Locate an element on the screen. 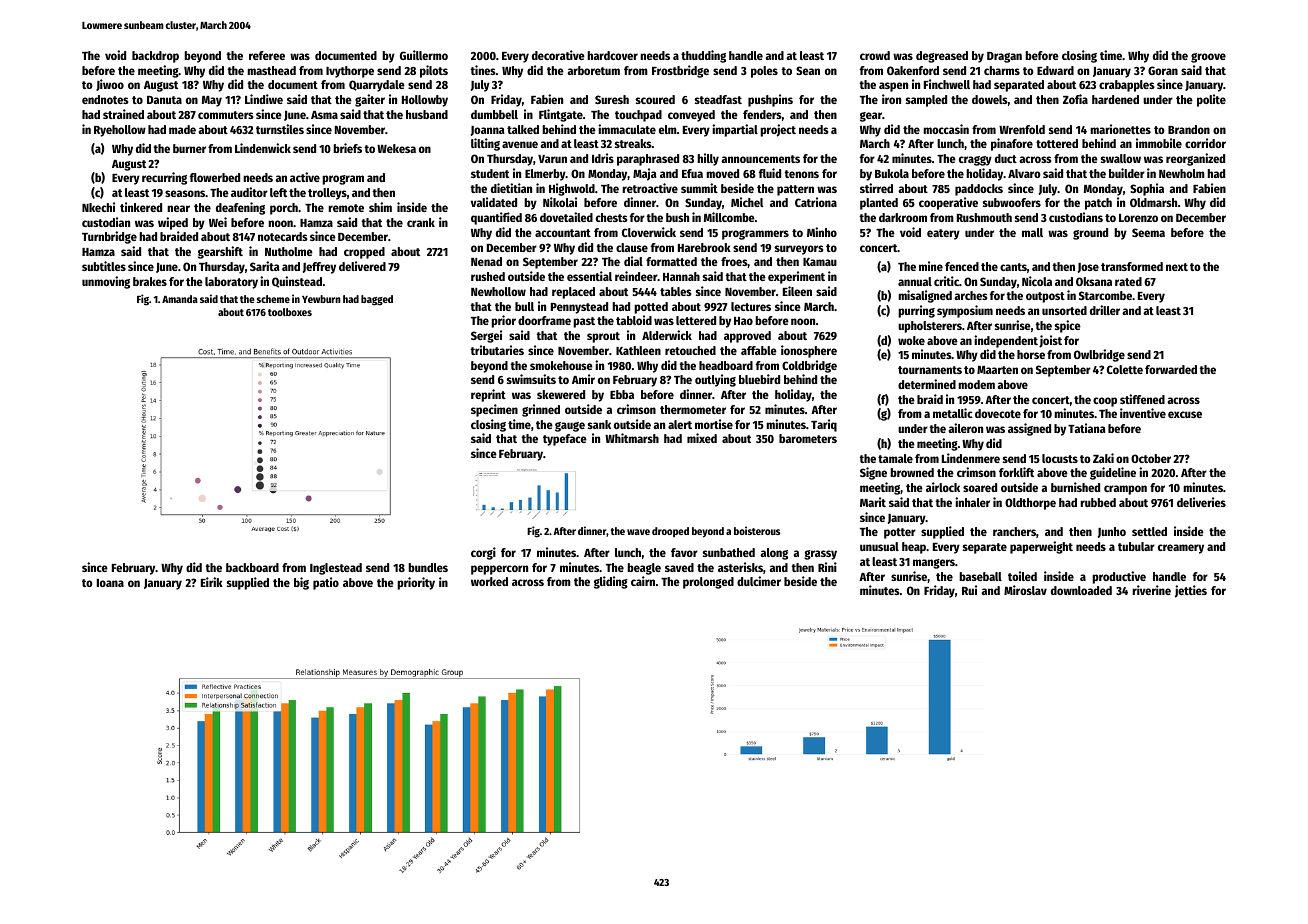 The width and height of the screenshot is (1308, 924). annual is located at coordinates (915, 281).
